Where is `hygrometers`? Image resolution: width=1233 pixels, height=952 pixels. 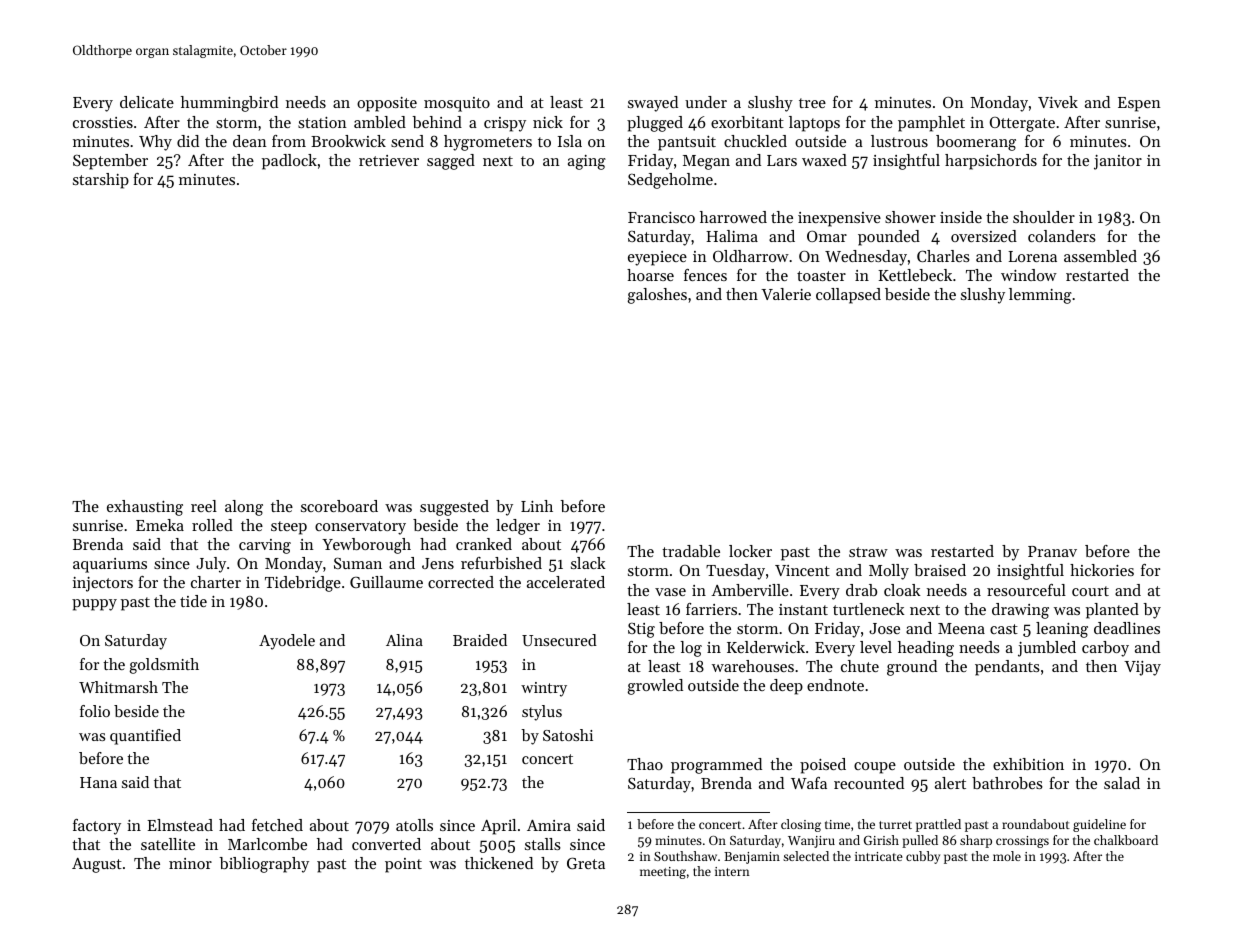 hygrometers is located at coordinates (488, 143).
